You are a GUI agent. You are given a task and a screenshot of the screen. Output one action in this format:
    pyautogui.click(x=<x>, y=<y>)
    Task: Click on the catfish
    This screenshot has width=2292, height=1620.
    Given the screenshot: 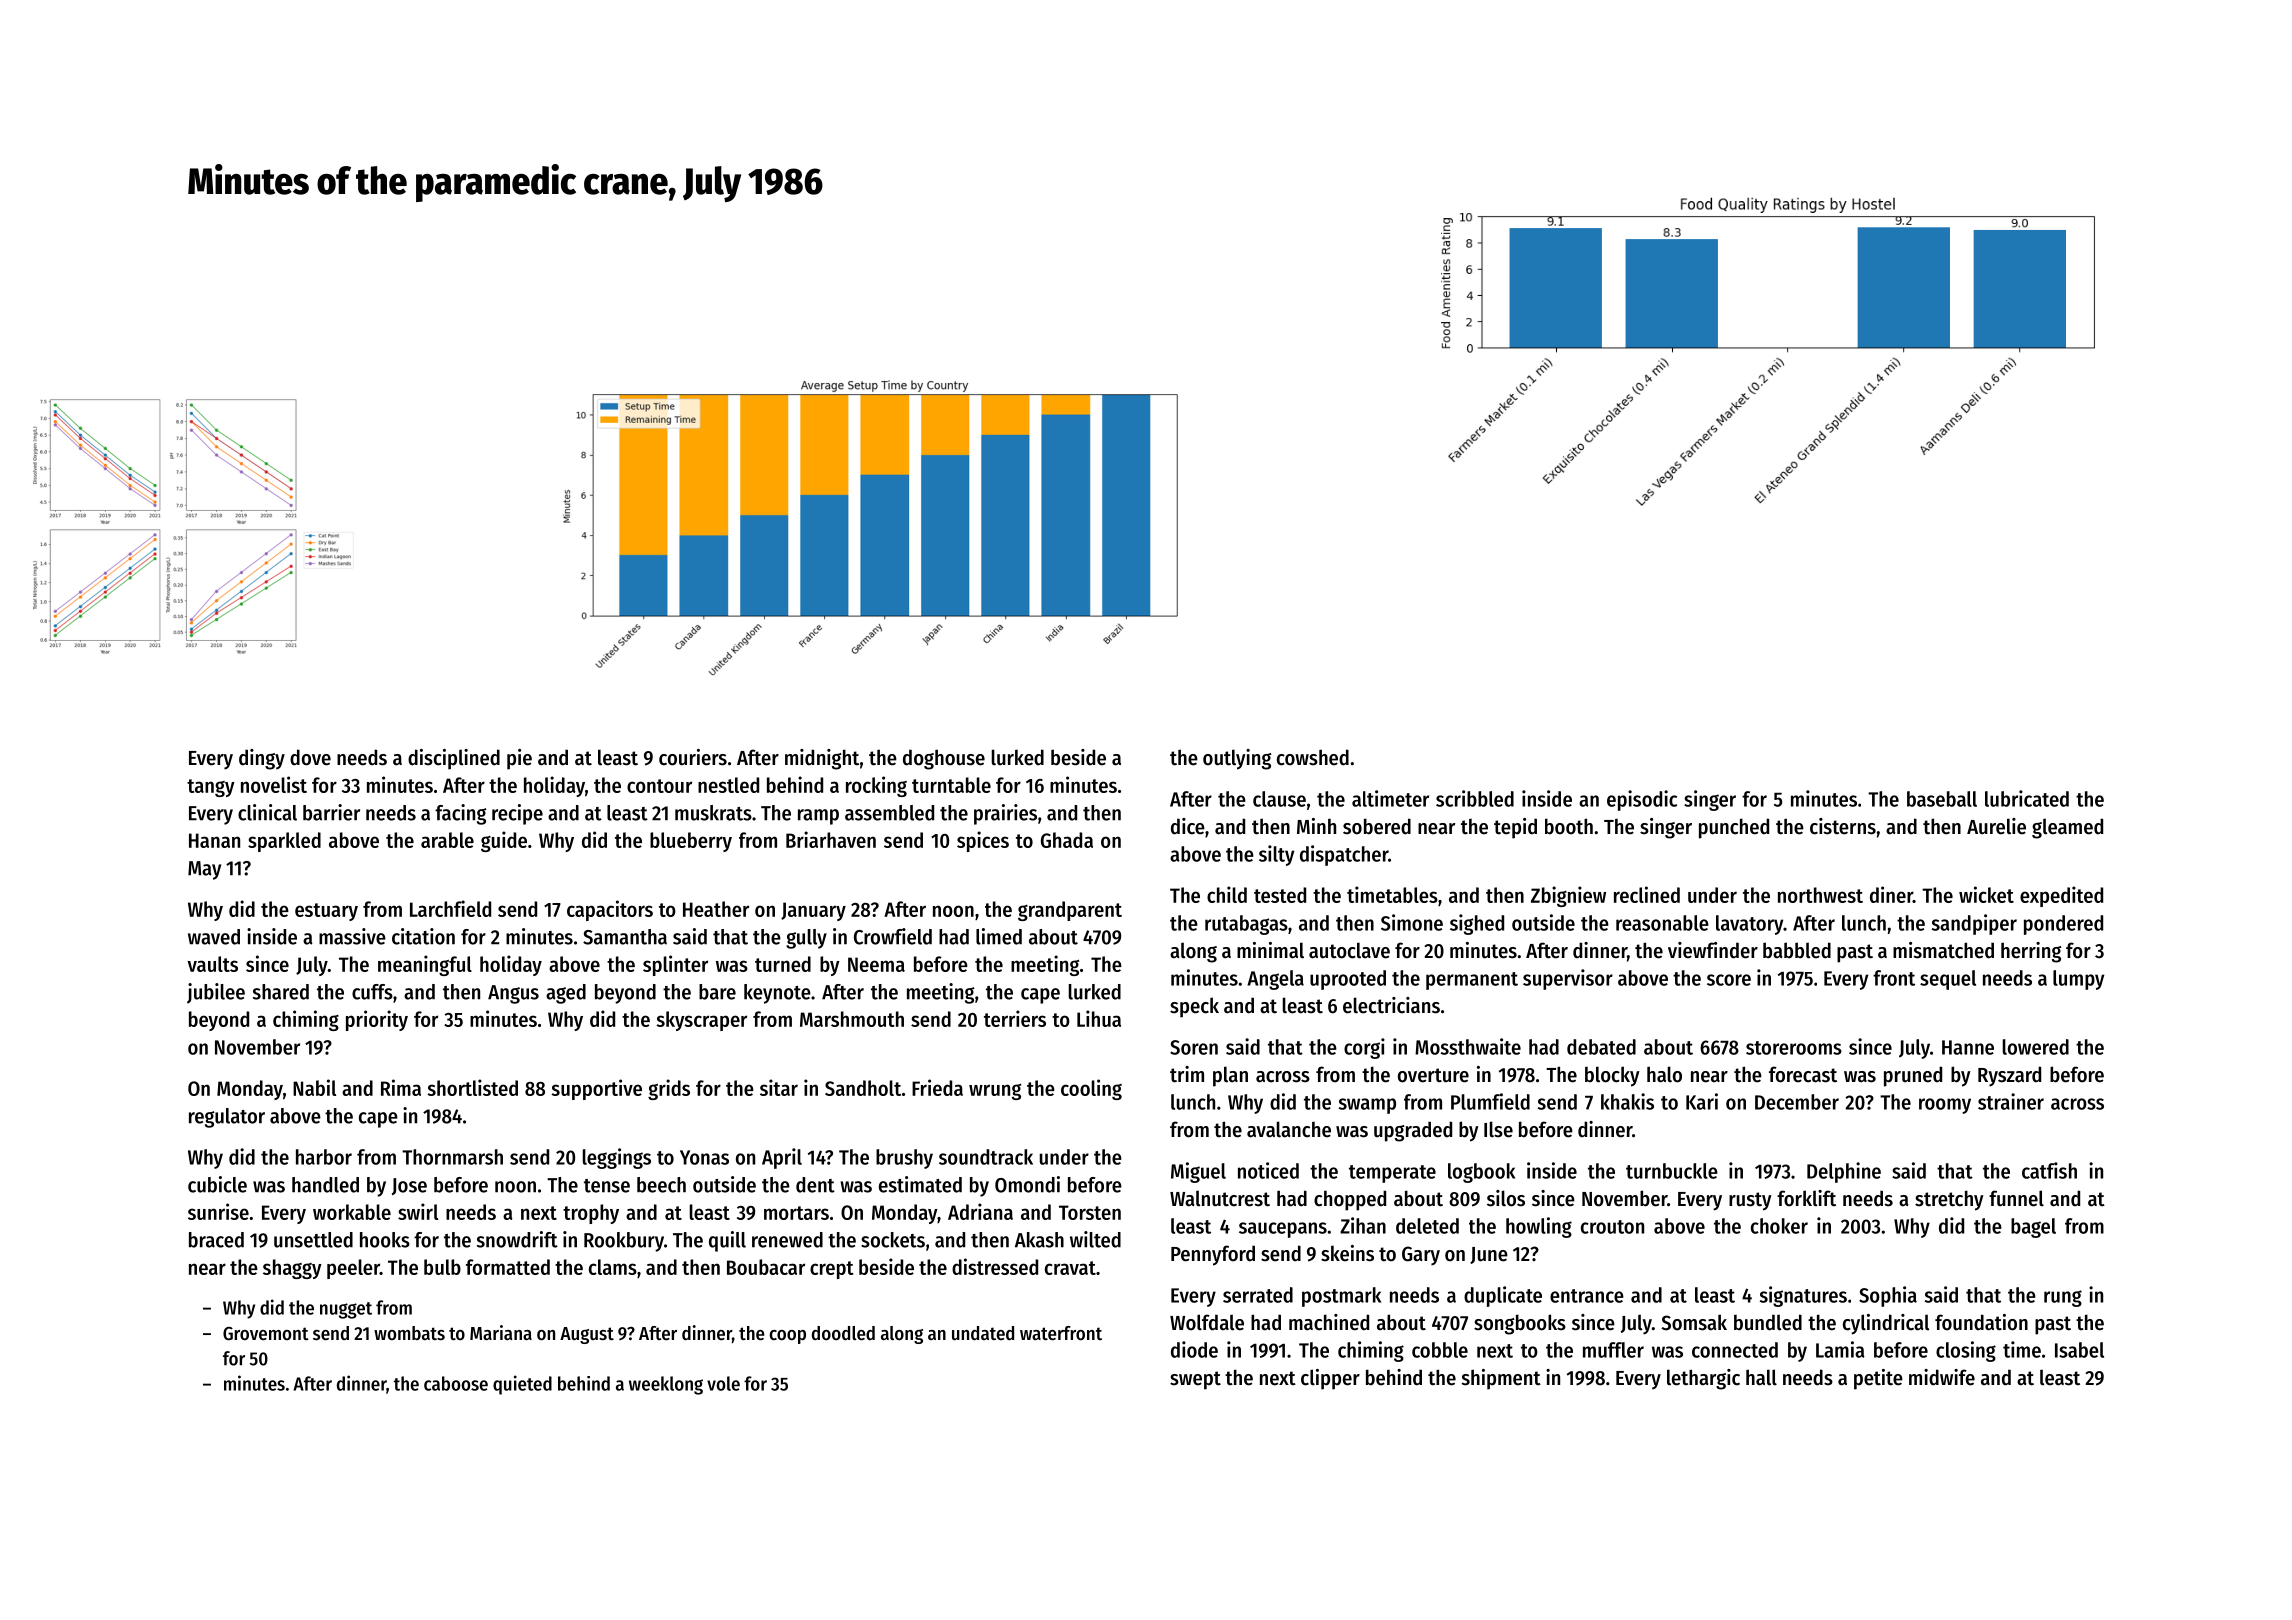 What is the action you would take?
    pyautogui.click(x=2049, y=1170)
